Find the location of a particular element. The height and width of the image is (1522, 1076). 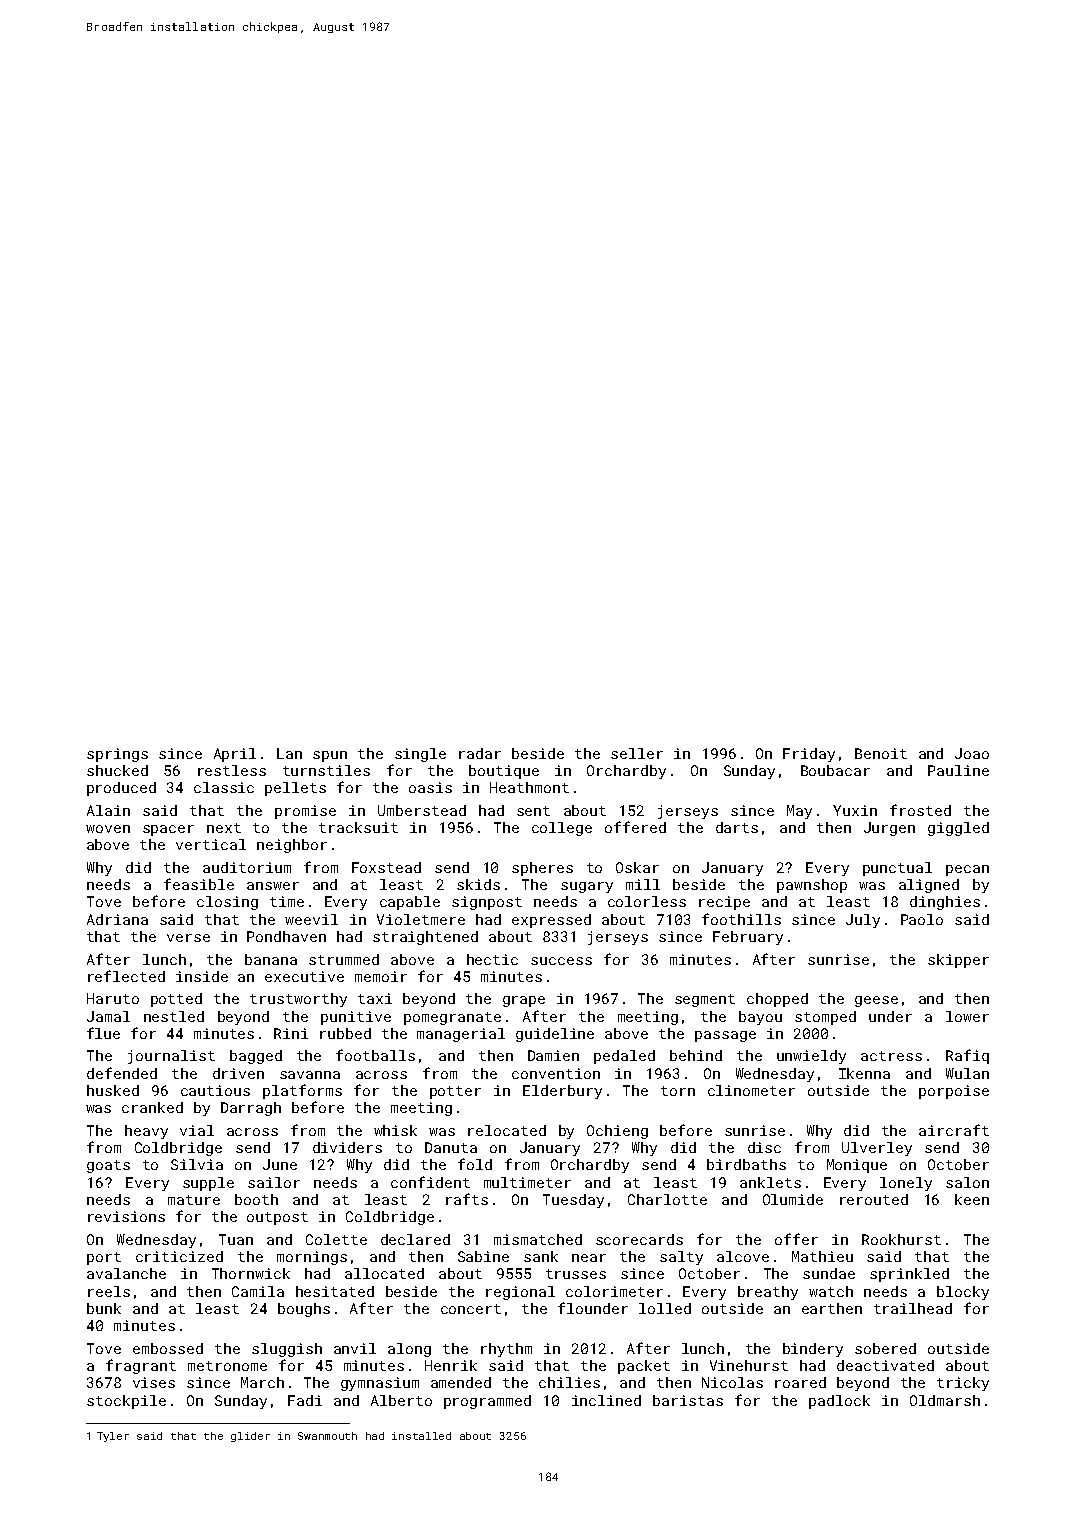

woven is located at coordinates (108, 829).
